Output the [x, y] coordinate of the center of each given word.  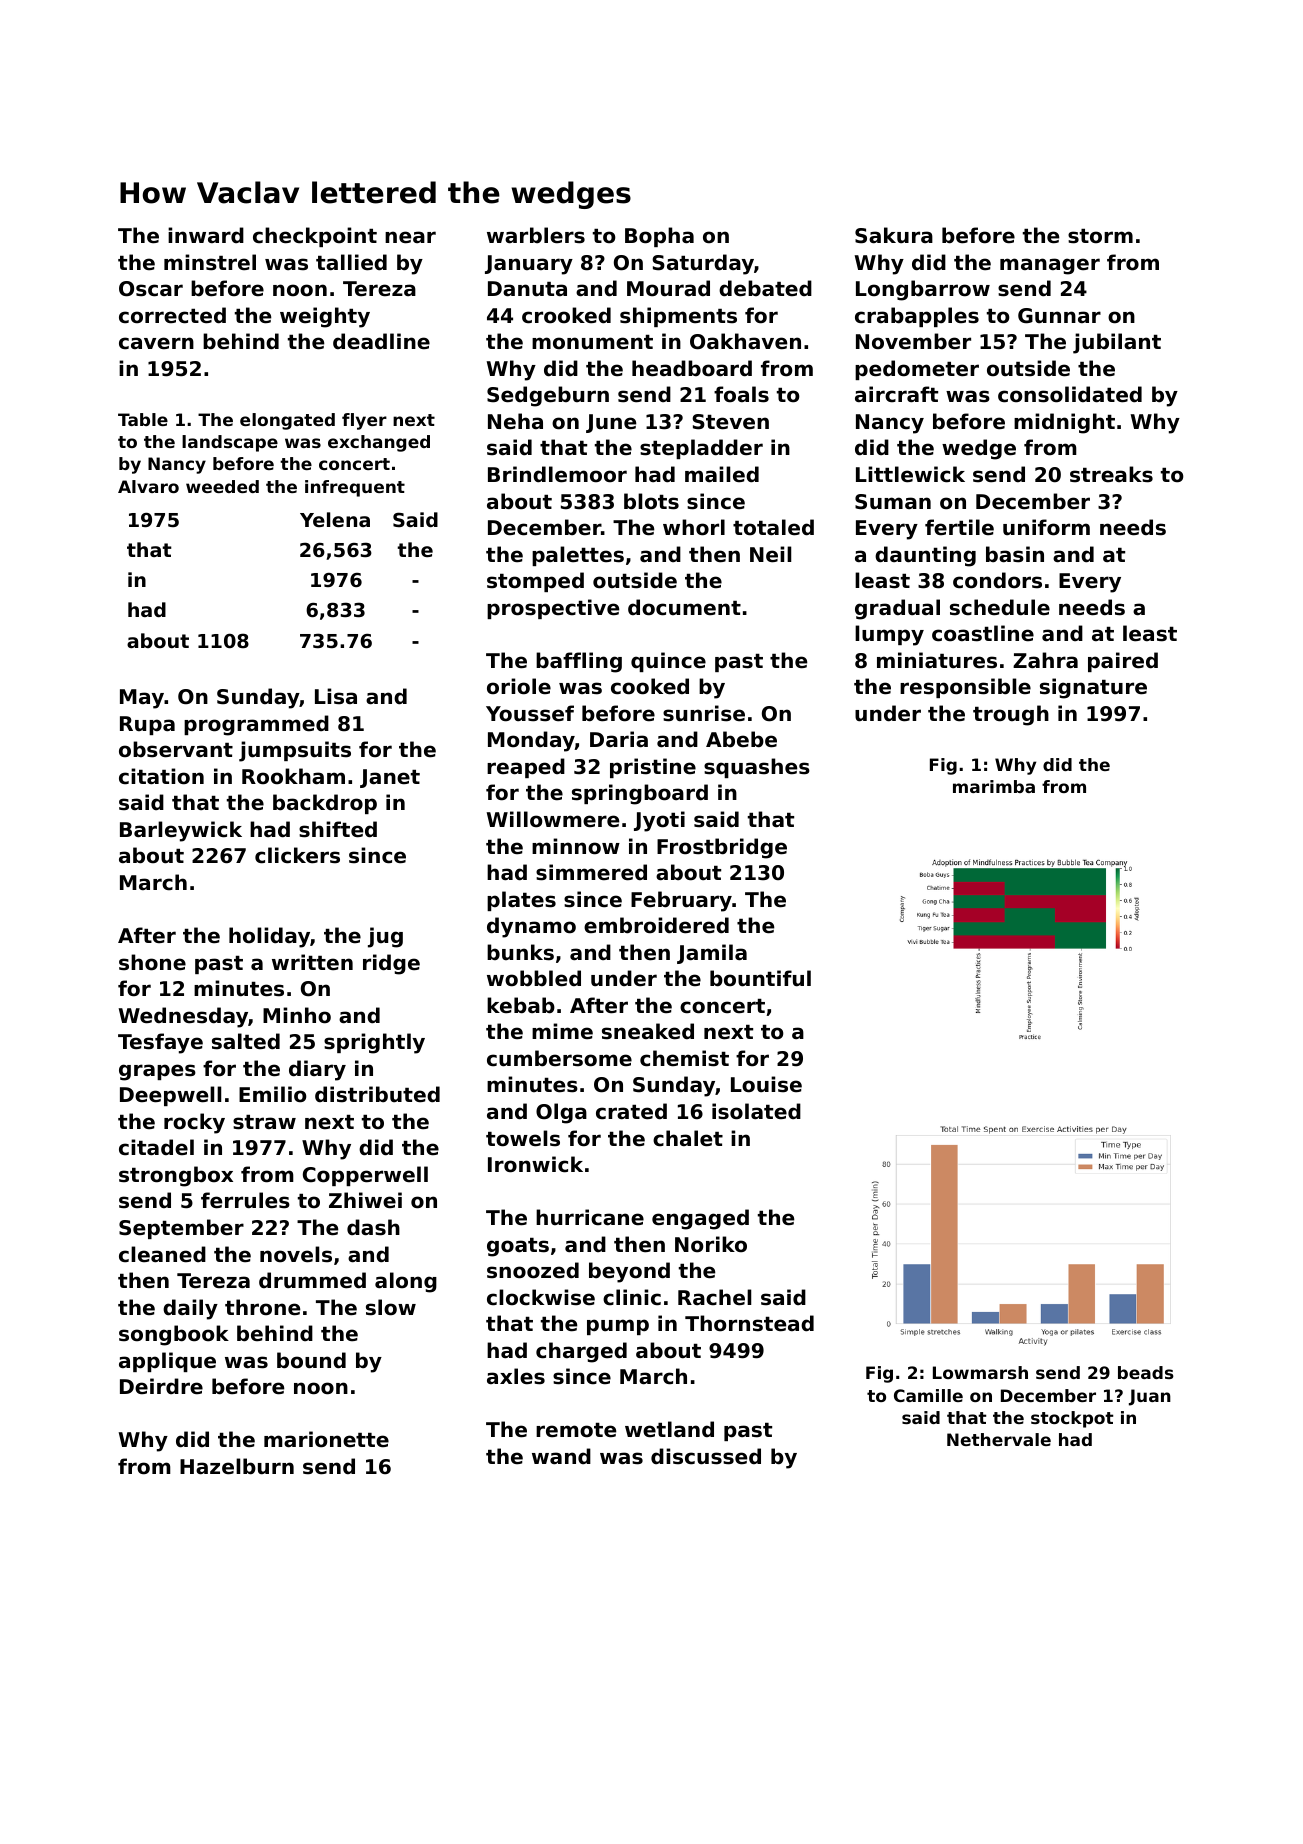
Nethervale [999, 1439]
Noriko [711, 1244]
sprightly [374, 1043]
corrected [172, 315]
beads [1146, 1372]
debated [765, 288]
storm [1100, 236]
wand [561, 1456]
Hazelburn [237, 1466]
